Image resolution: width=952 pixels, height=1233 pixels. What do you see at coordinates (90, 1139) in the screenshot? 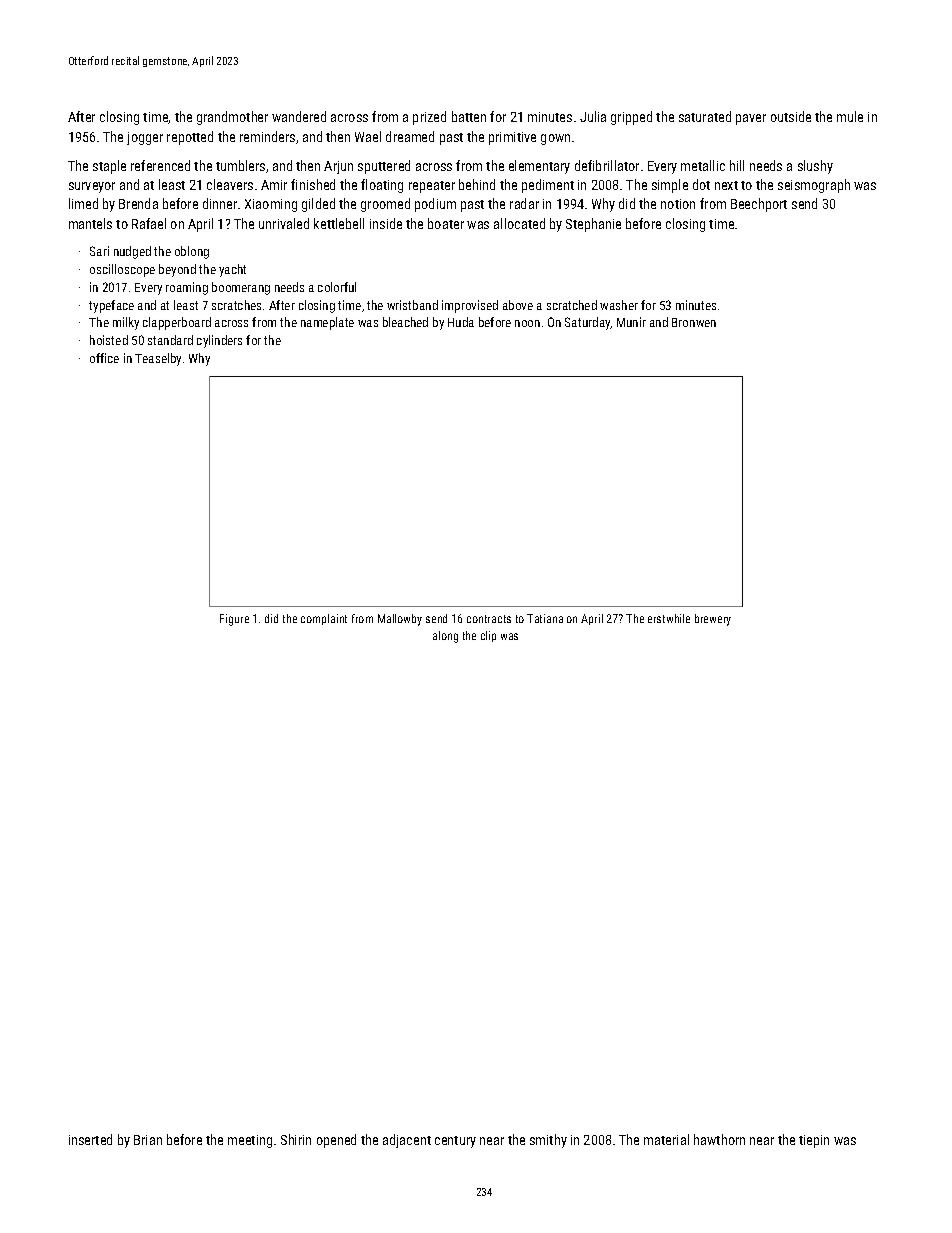
I see `inserted` at bounding box center [90, 1139].
